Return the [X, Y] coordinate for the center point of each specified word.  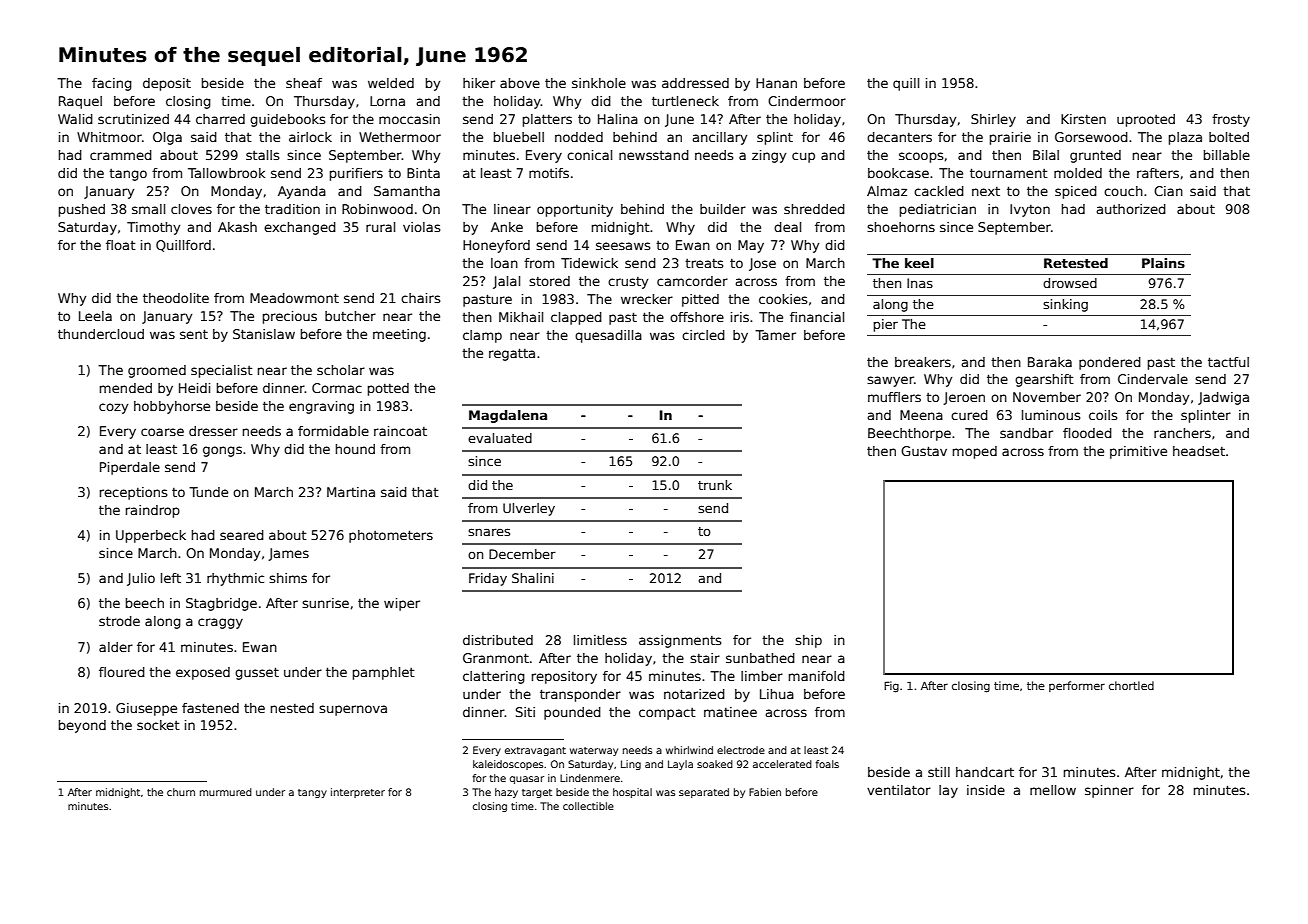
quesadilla [608, 336]
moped [975, 452]
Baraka [1050, 362]
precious [290, 317]
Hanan [776, 83]
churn [181, 792]
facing [112, 84]
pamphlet [384, 673]
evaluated [500, 438]
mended [126, 388]
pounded [572, 713]
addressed [695, 83]
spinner [1109, 791]
